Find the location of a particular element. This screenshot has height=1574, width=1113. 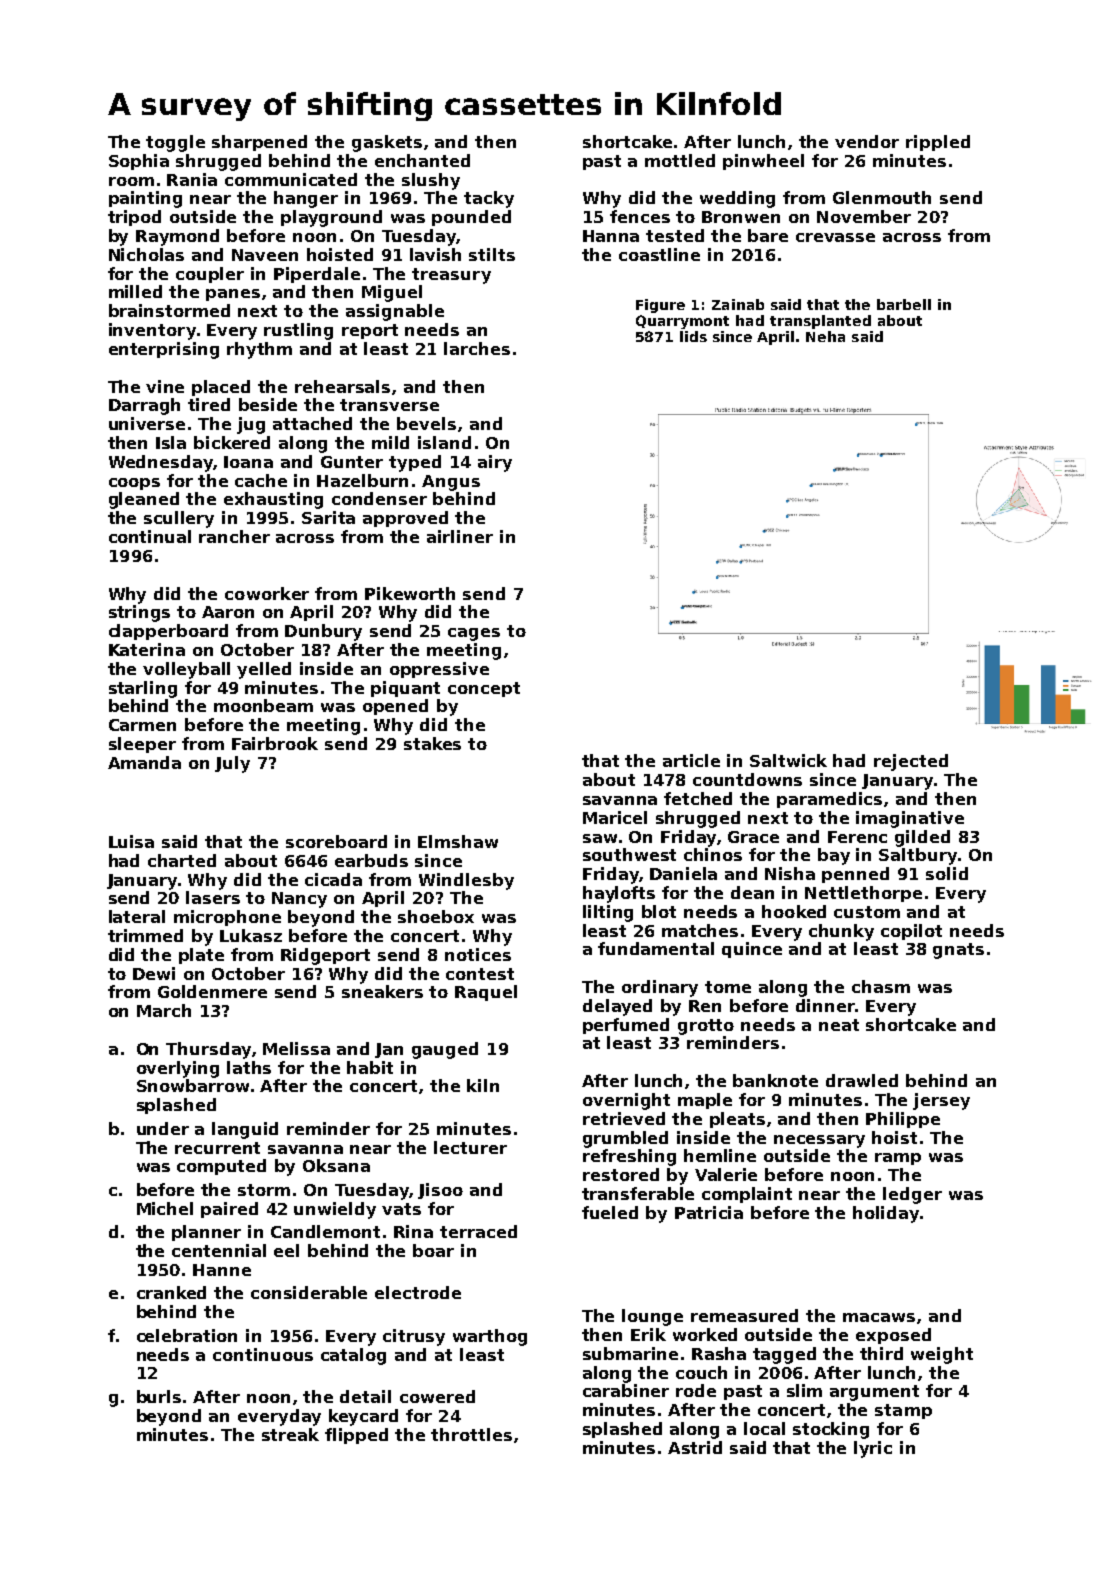

tacky is located at coordinates (489, 199).
